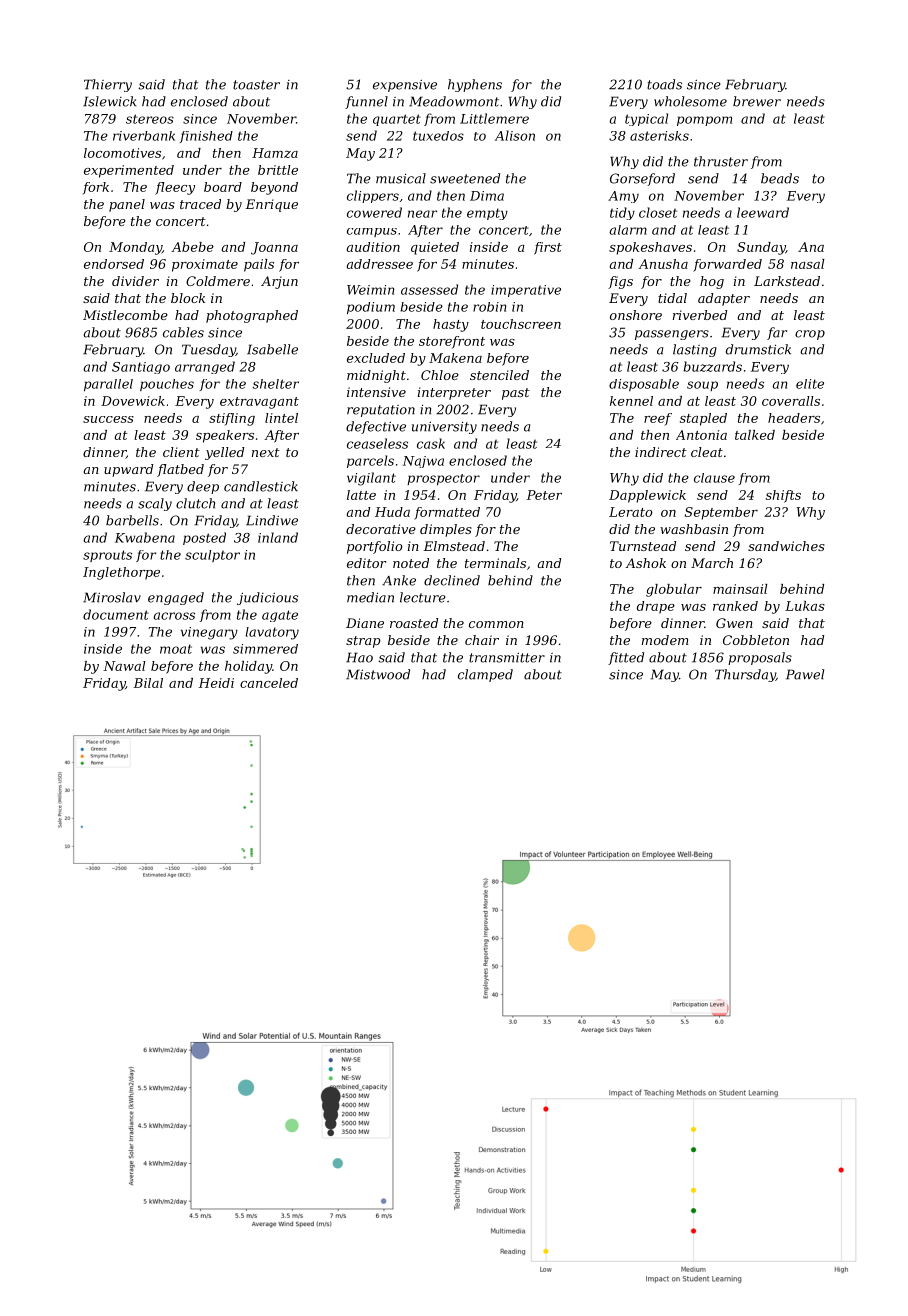  Describe the element at coordinates (174, 616) in the image. I see `across` at that location.
